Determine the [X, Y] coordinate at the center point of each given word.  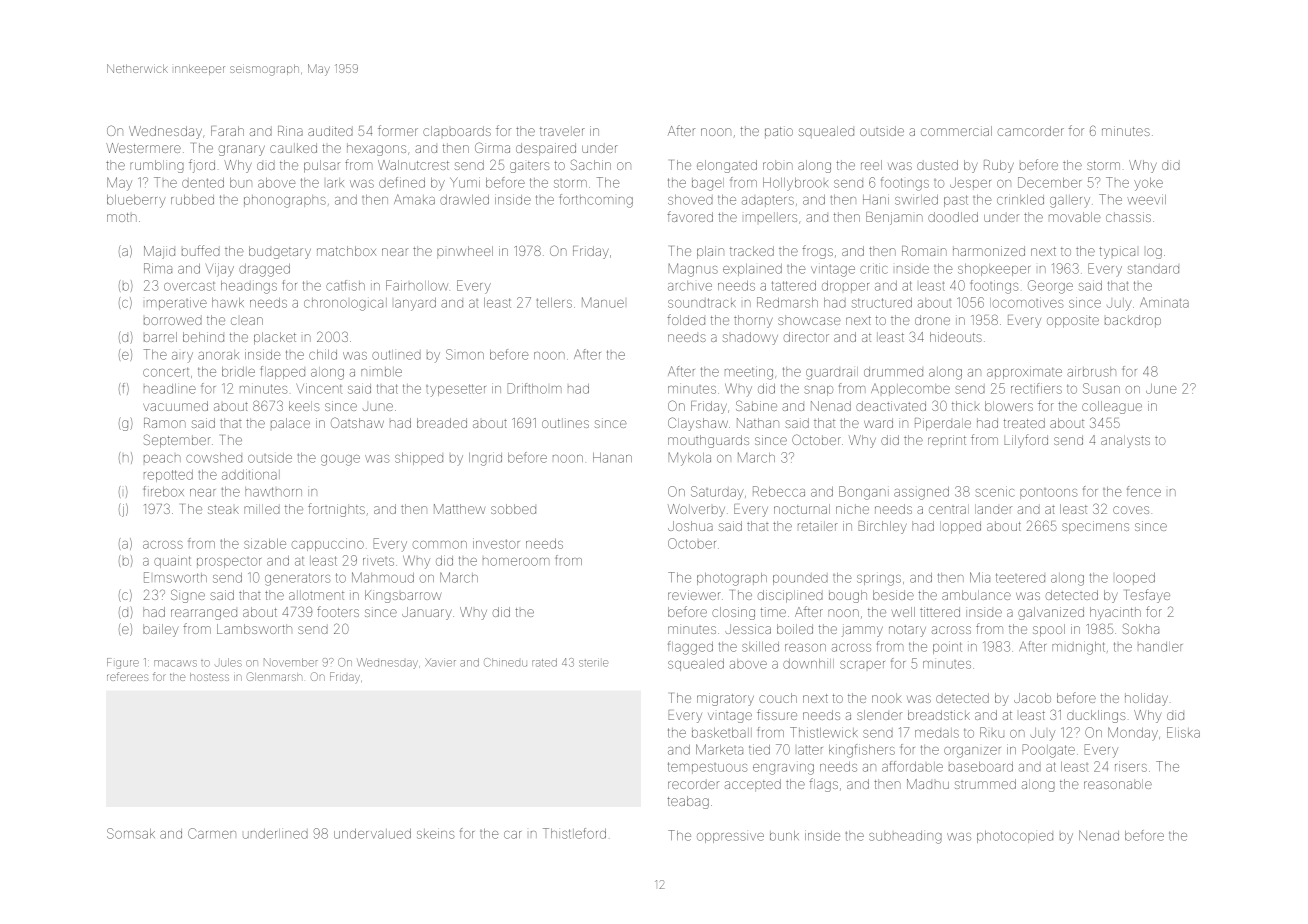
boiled [795, 629]
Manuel [603, 302]
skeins [436, 833]
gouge [340, 460]
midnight [1078, 648]
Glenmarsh [274, 676]
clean [247, 321]
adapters [768, 201]
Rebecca [779, 491]
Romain [924, 251]
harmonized [989, 251]
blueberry [136, 201]
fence [1144, 491]
